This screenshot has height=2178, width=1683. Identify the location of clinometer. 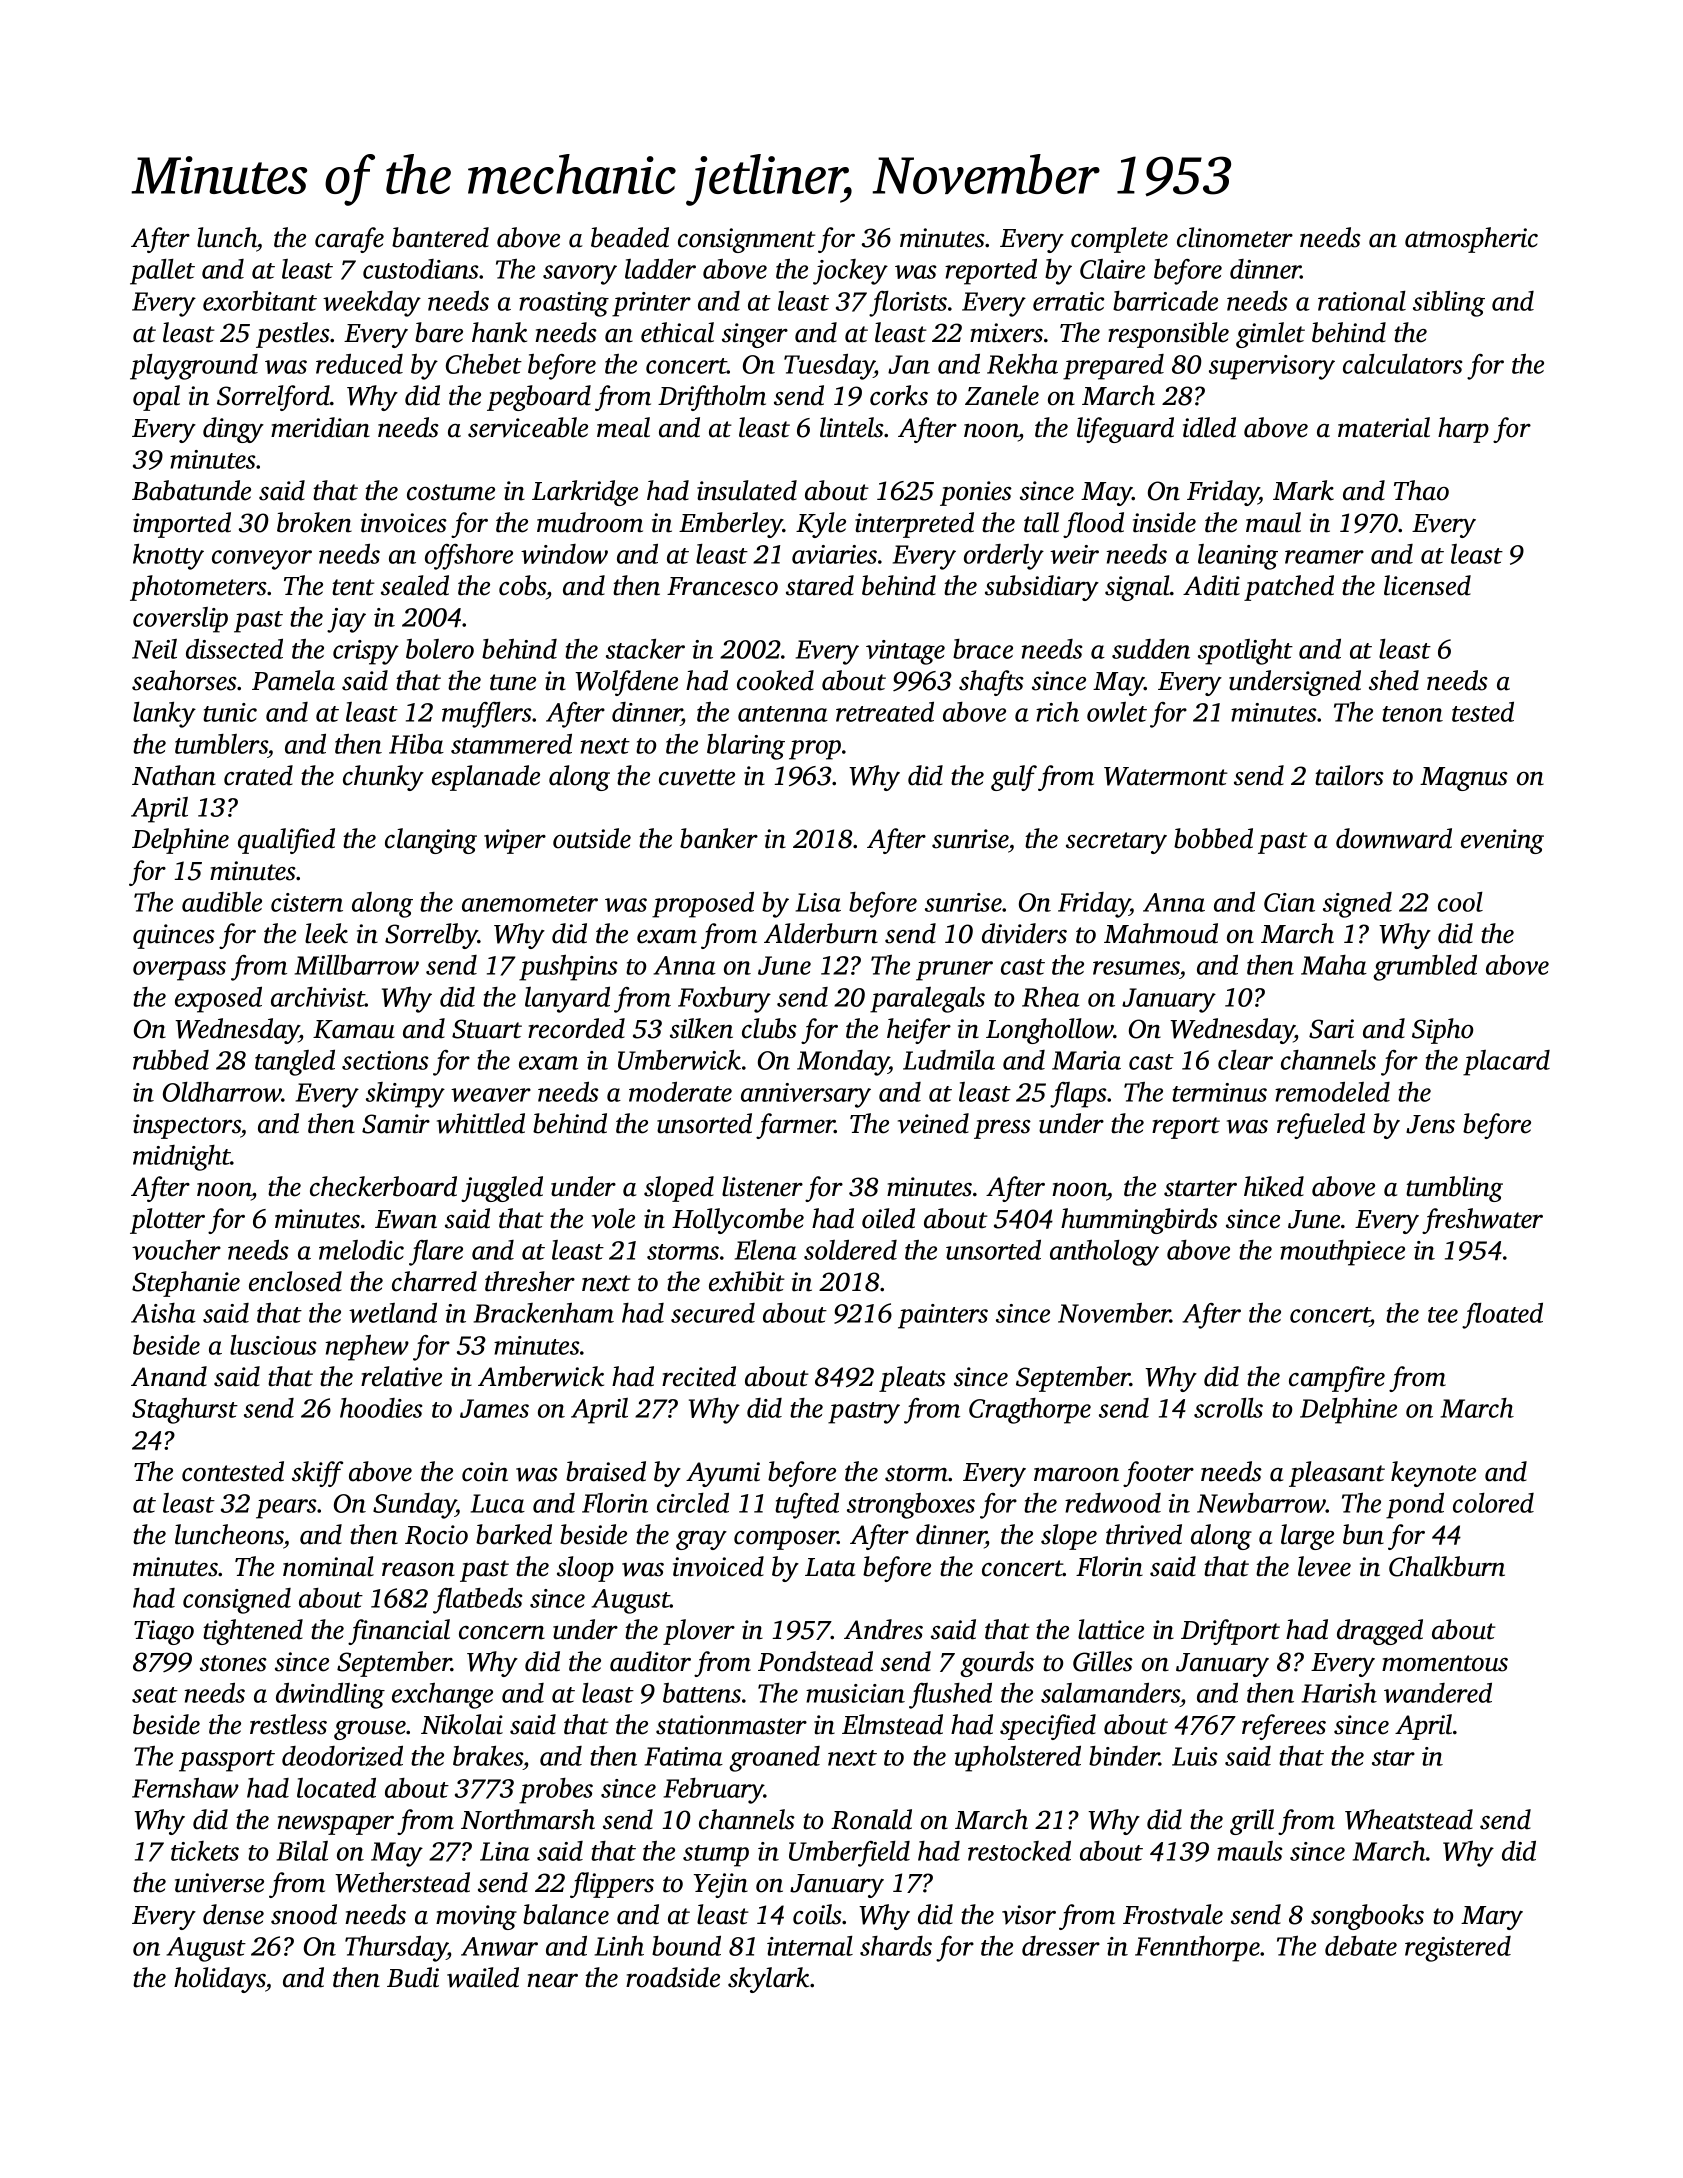
(1235, 237).
